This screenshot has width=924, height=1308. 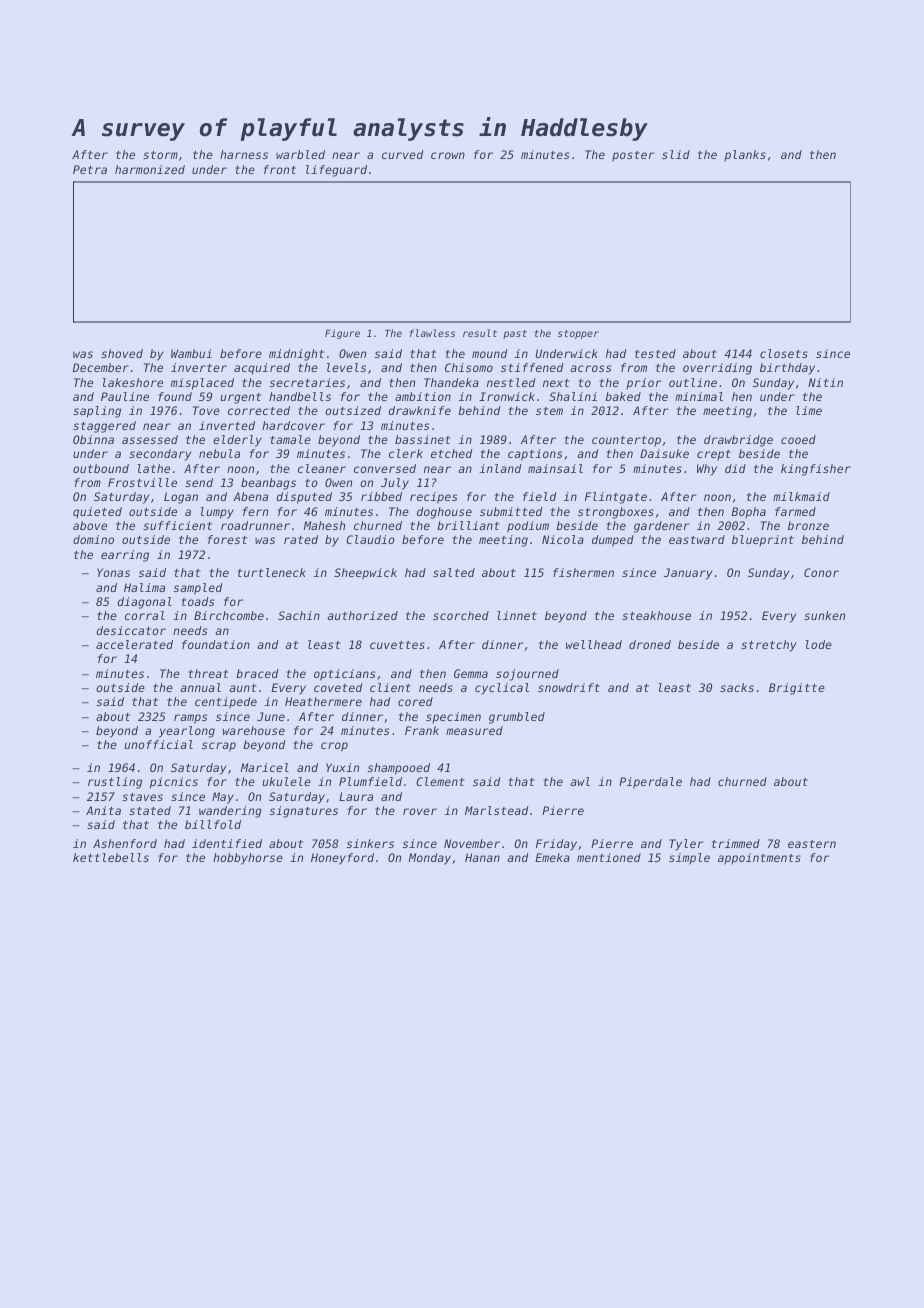 I want to click on sufficient, so click(x=177, y=525).
